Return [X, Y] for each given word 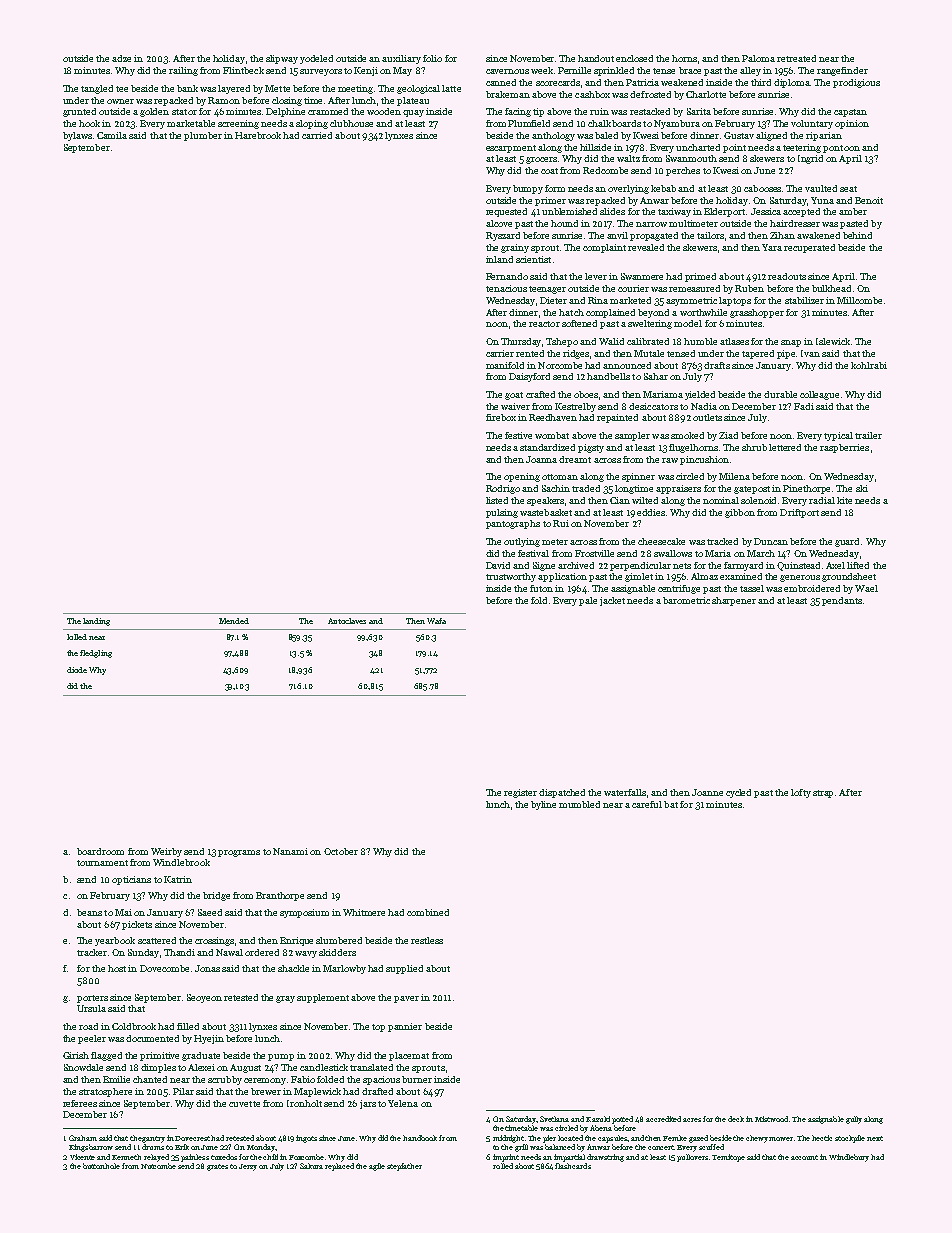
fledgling [96, 654]
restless [427, 940]
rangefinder [842, 71]
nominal [721, 500]
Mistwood [771, 1119]
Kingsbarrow [91, 1148]
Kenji [366, 71]
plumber [203, 136]
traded [586, 488]
